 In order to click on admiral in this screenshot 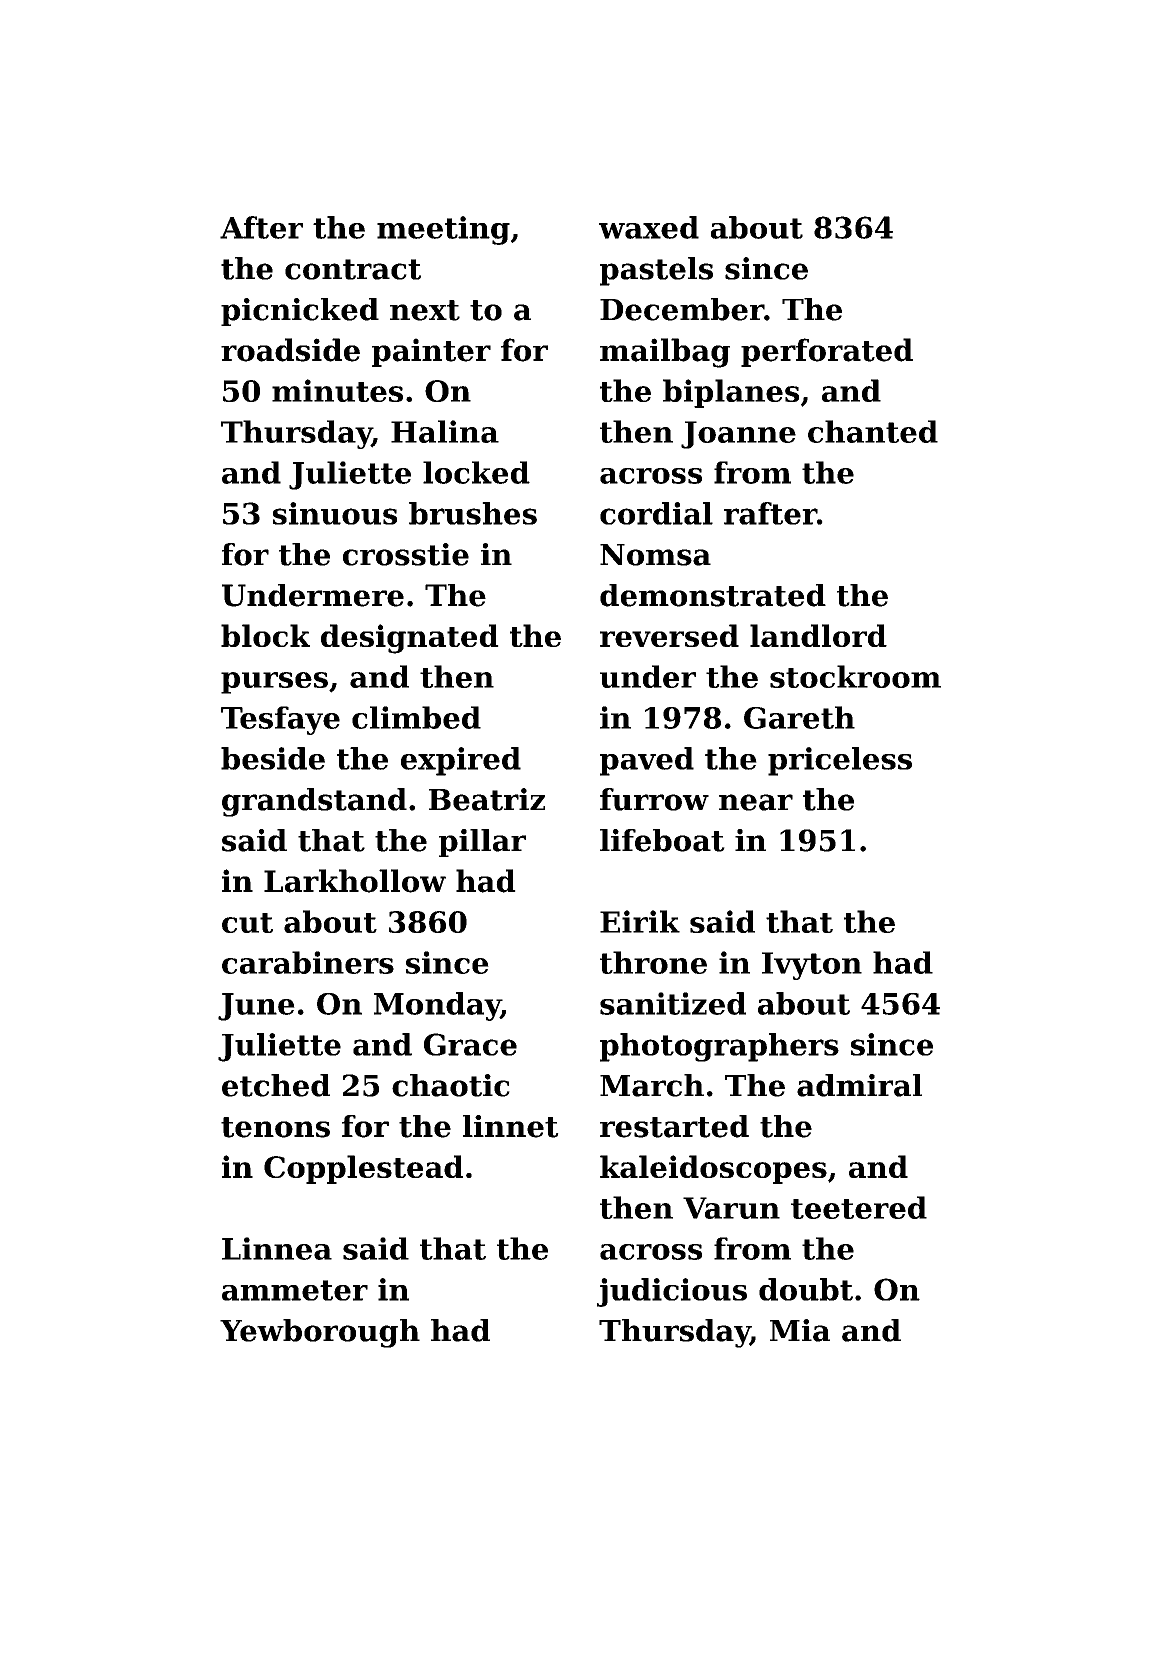, I will do `click(859, 1085)`.
